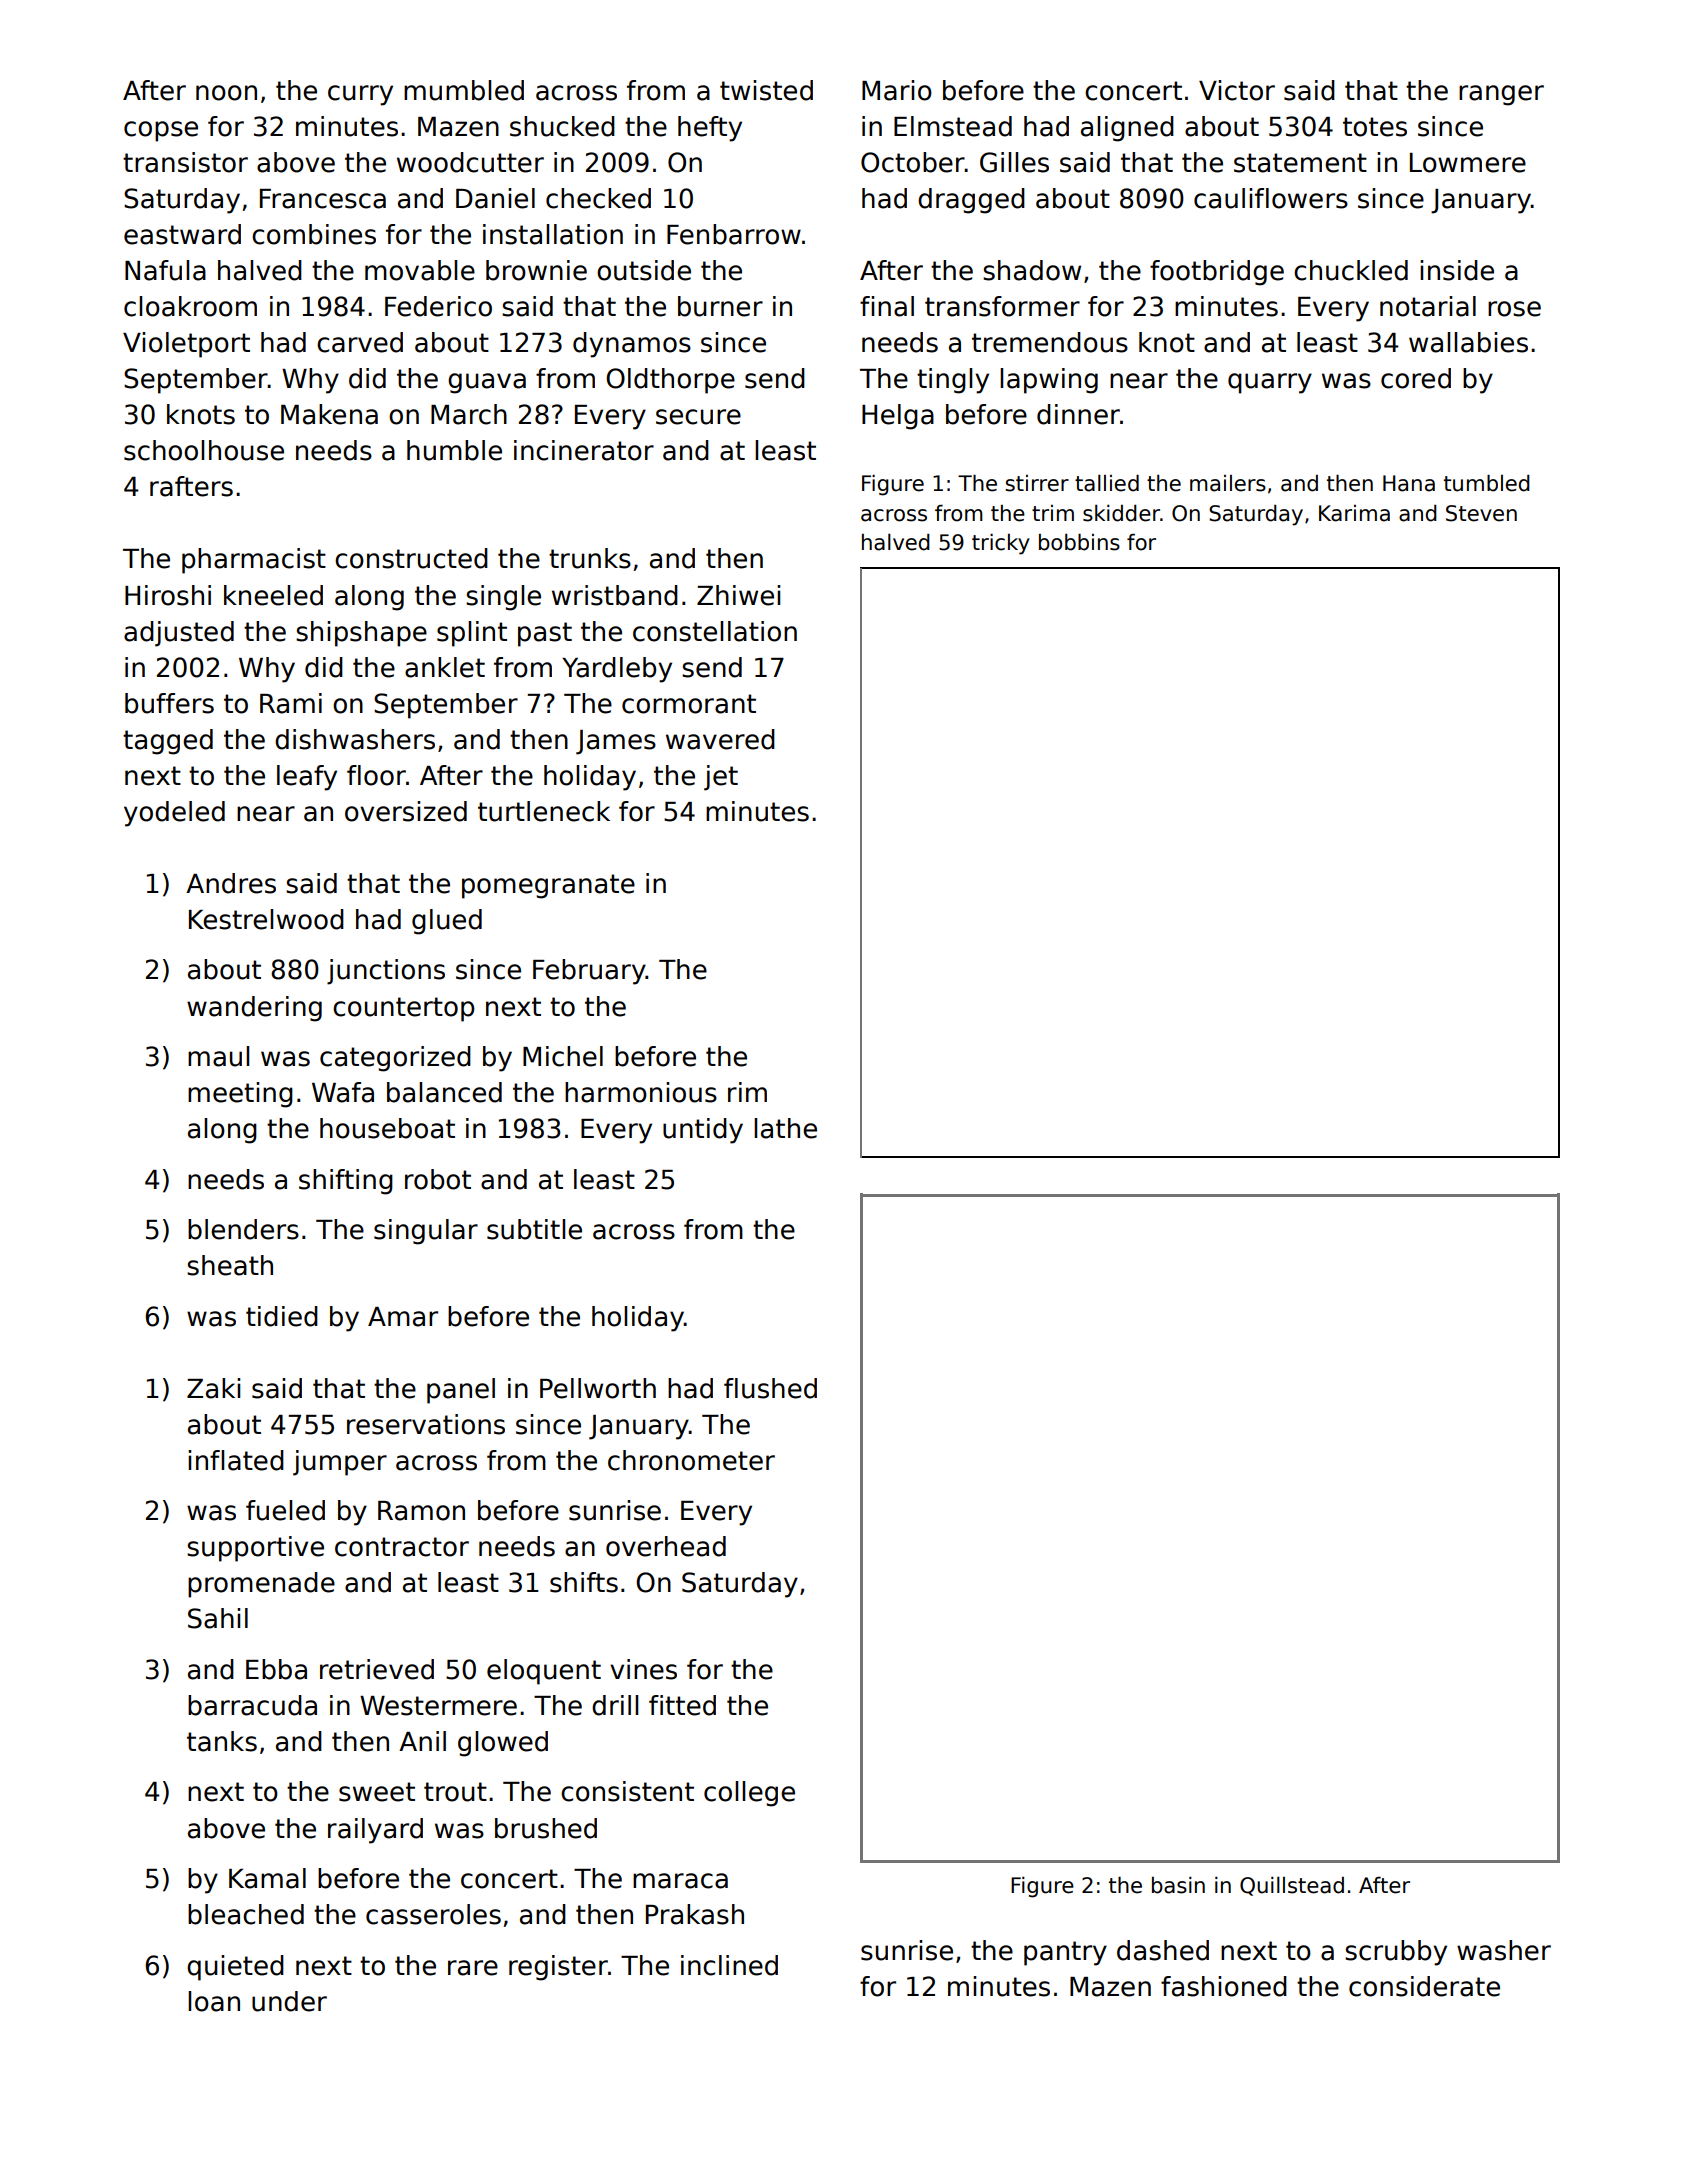  What do you see at coordinates (243, 1229) in the image?
I see `blenders` at bounding box center [243, 1229].
